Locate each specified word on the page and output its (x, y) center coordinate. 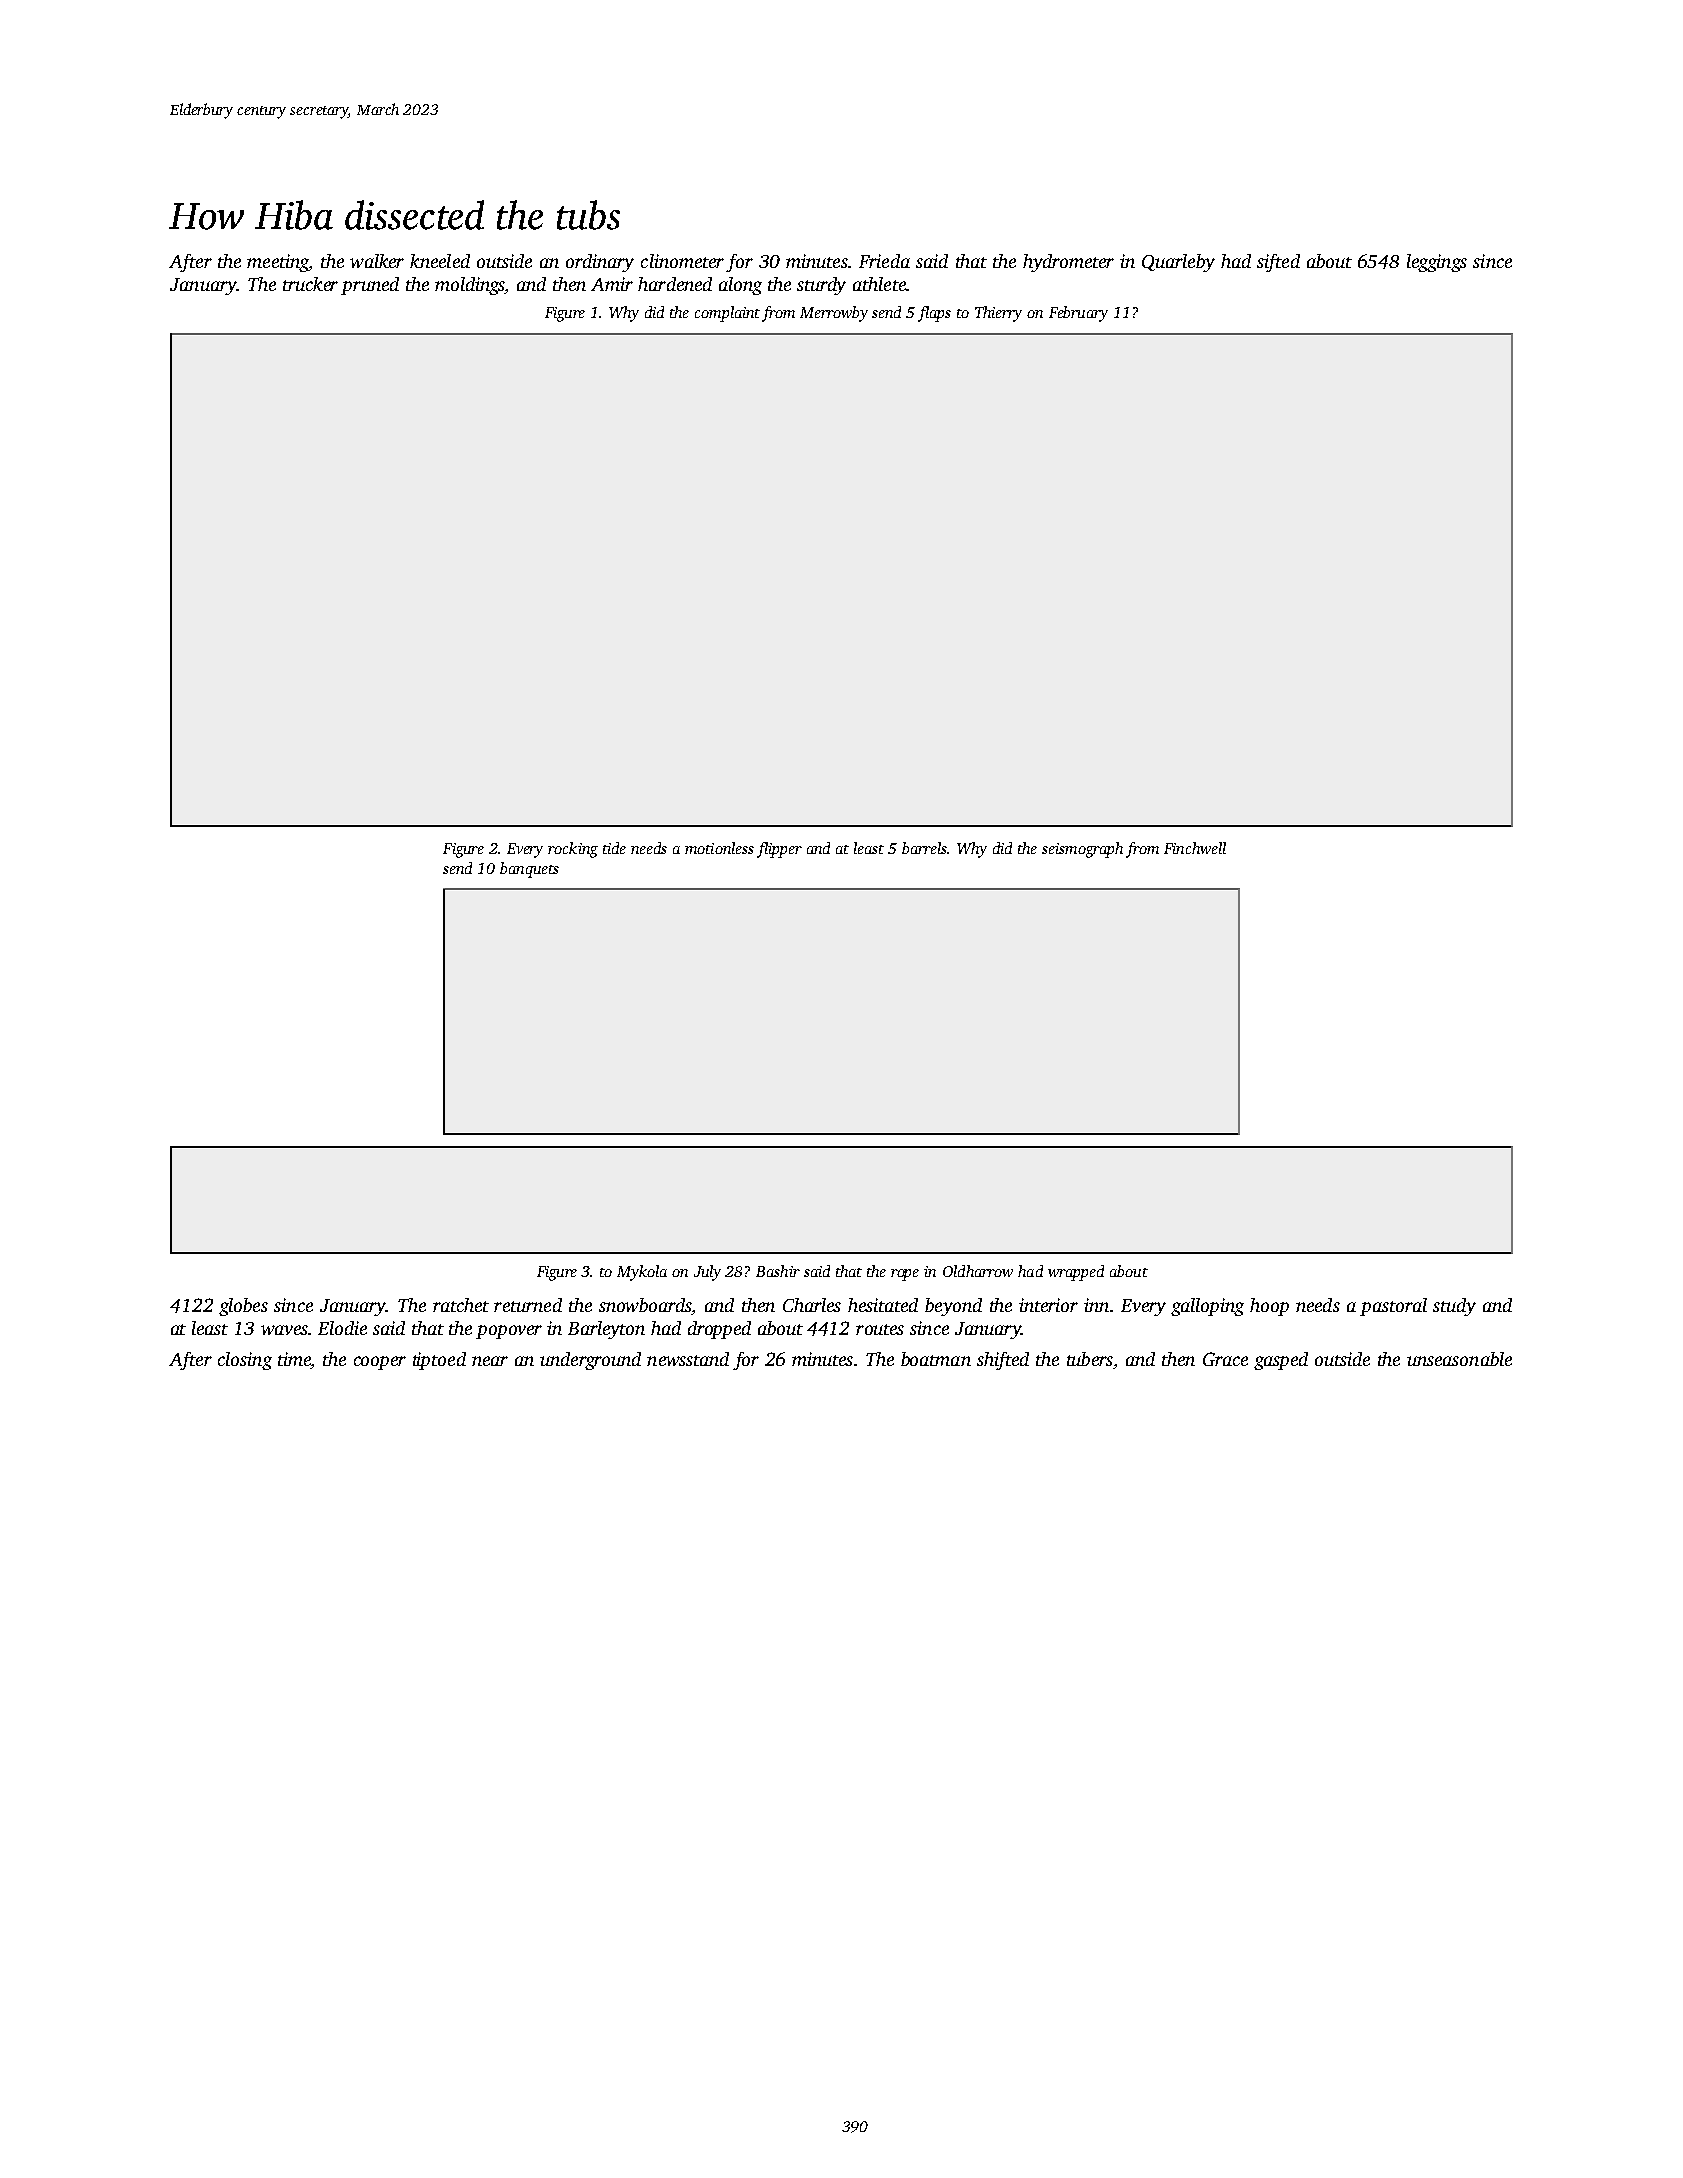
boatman (936, 1359)
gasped (1281, 1361)
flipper (779, 850)
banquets (529, 870)
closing (245, 1361)
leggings (1437, 263)
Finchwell (1195, 848)
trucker (310, 284)
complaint (727, 314)
